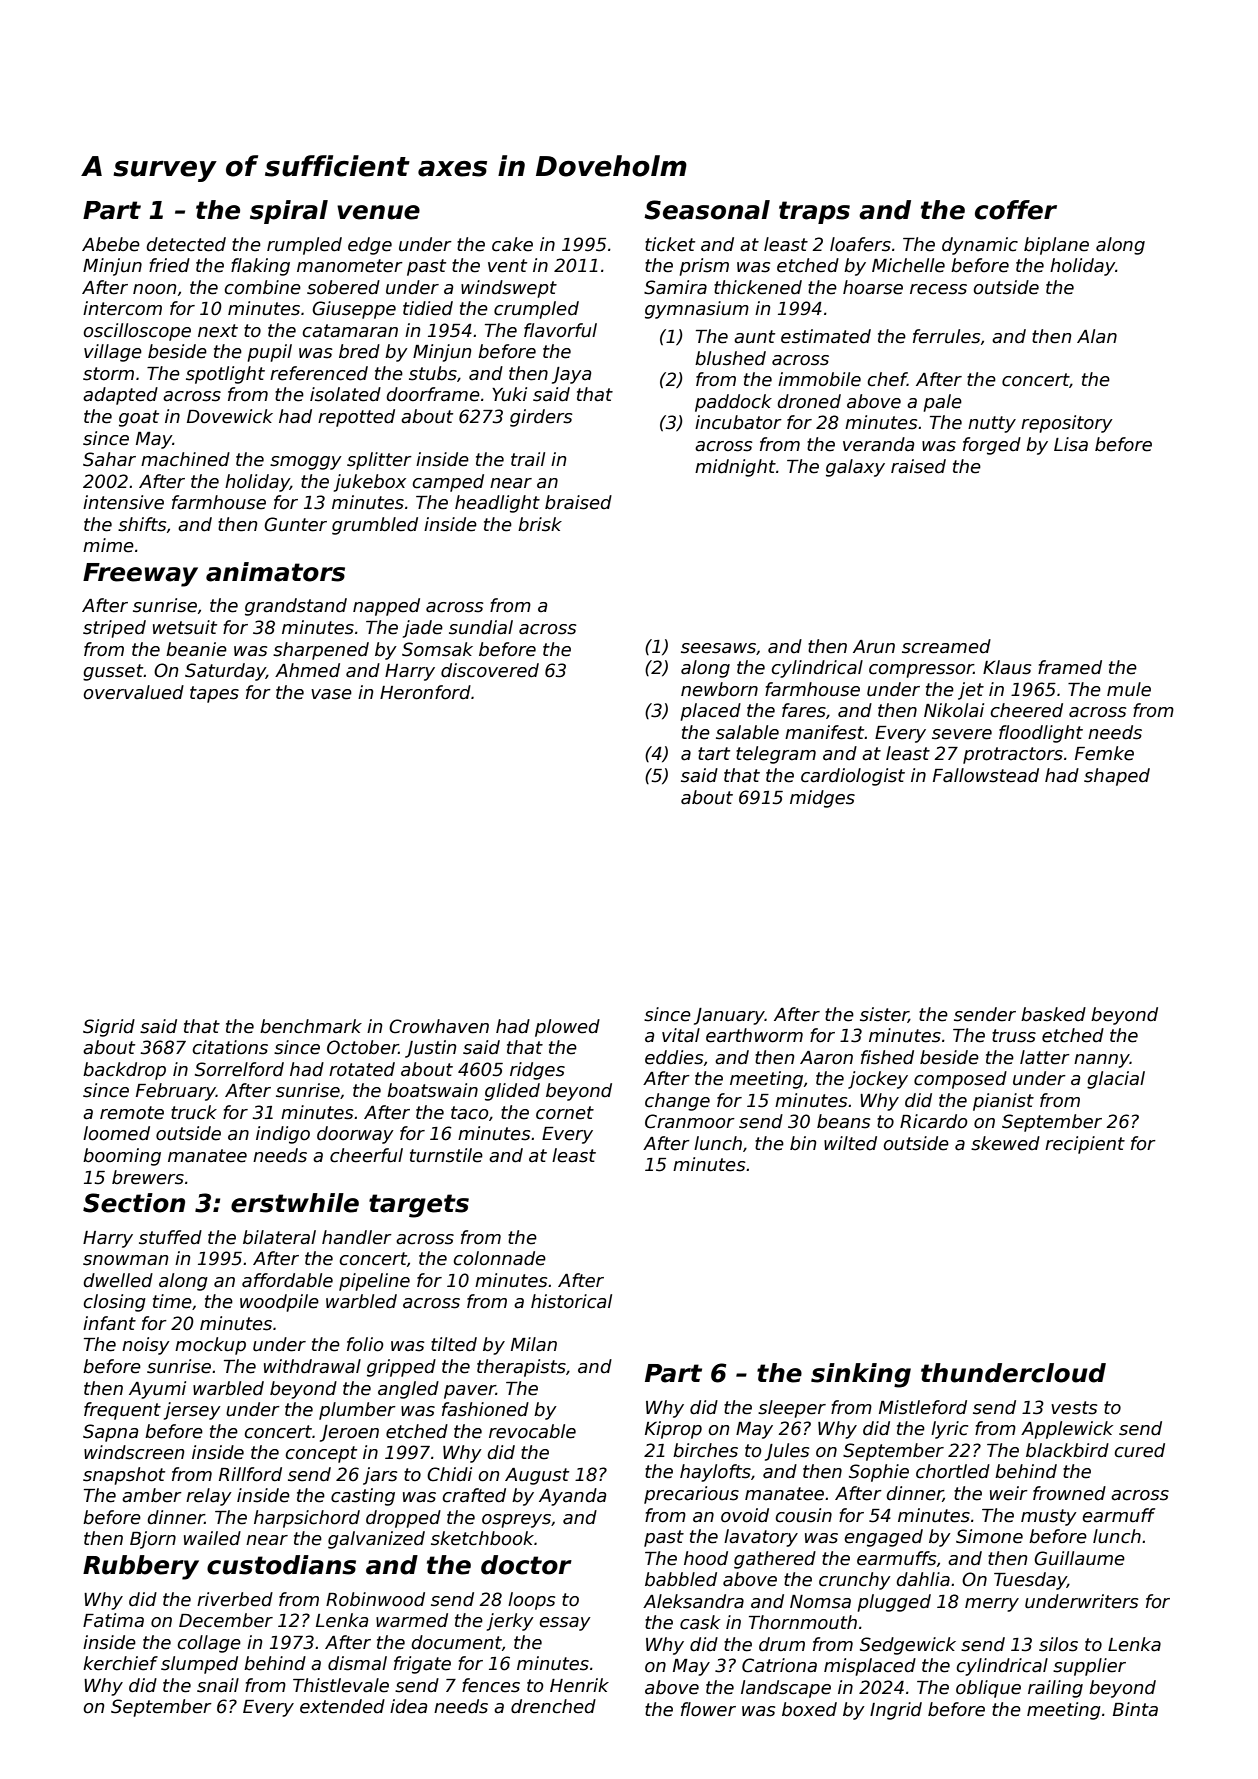  Describe the element at coordinates (758, 287) in the screenshot. I see `thickened` at that location.
